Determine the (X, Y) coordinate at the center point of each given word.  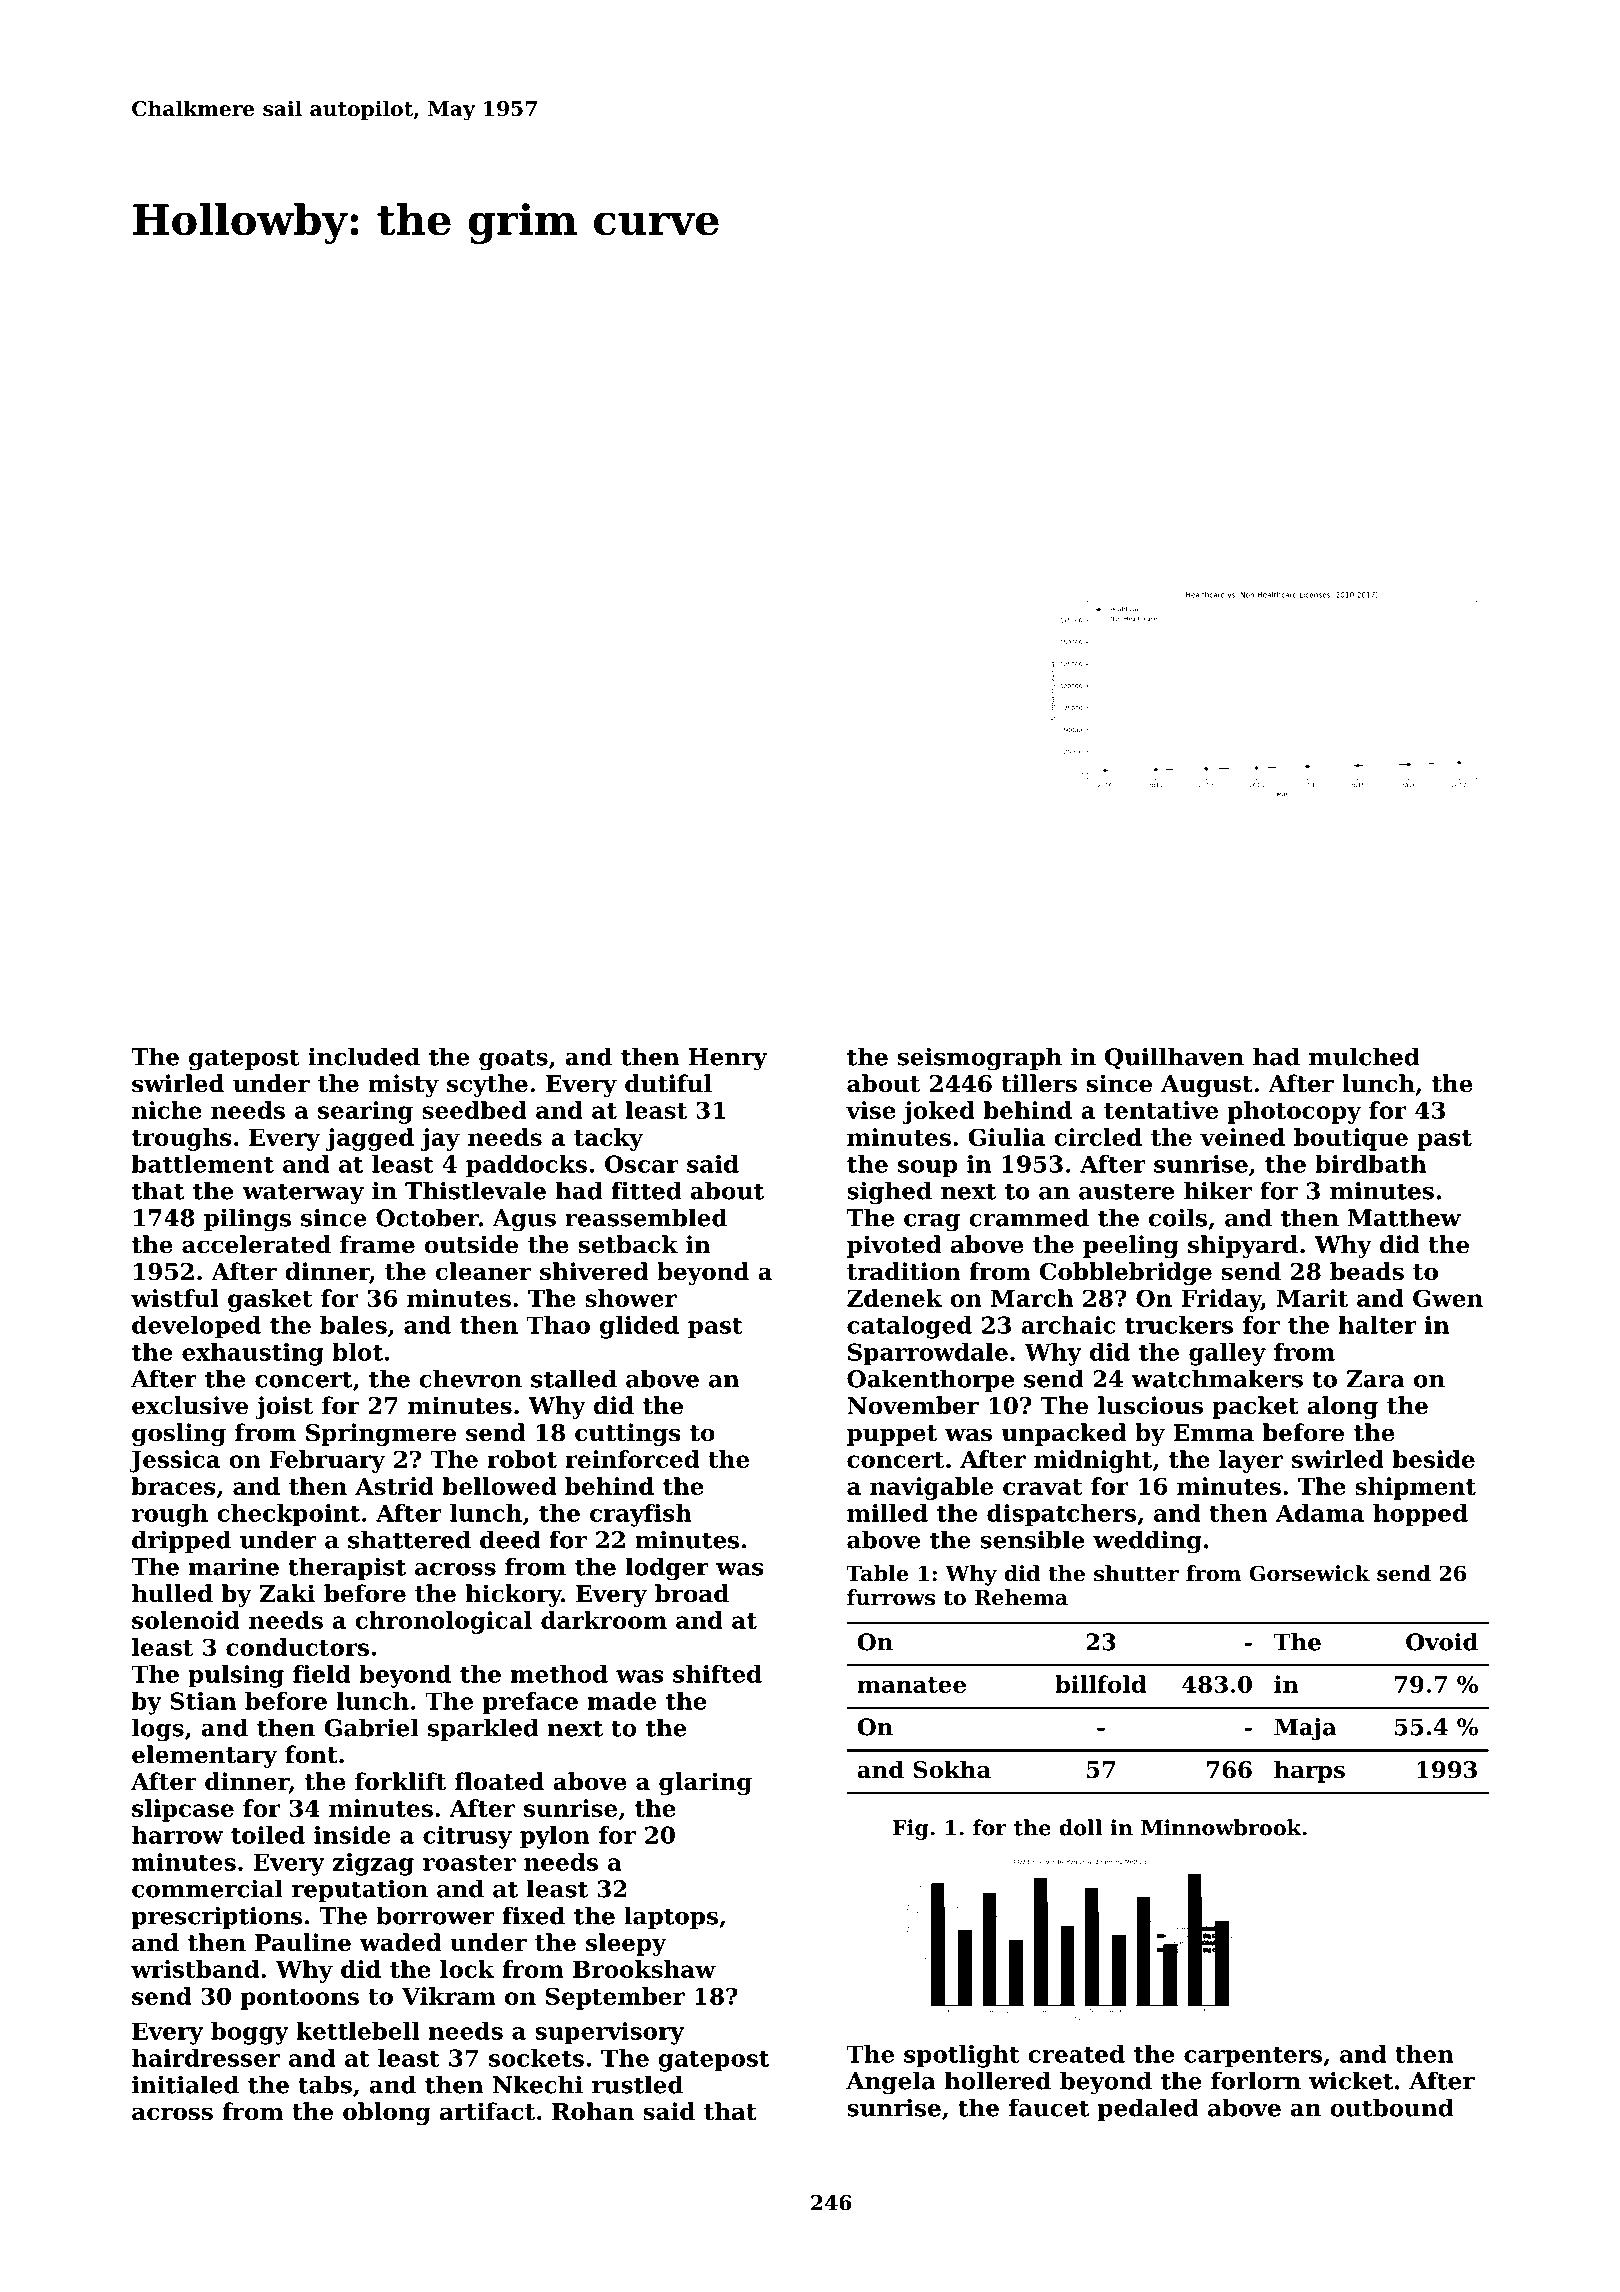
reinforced (632, 1459)
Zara (1376, 1379)
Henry (728, 1059)
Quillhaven (1174, 1058)
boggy (250, 2033)
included (364, 1056)
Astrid (394, 1486)
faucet (1049, 2107)
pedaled (1148, 2109)
